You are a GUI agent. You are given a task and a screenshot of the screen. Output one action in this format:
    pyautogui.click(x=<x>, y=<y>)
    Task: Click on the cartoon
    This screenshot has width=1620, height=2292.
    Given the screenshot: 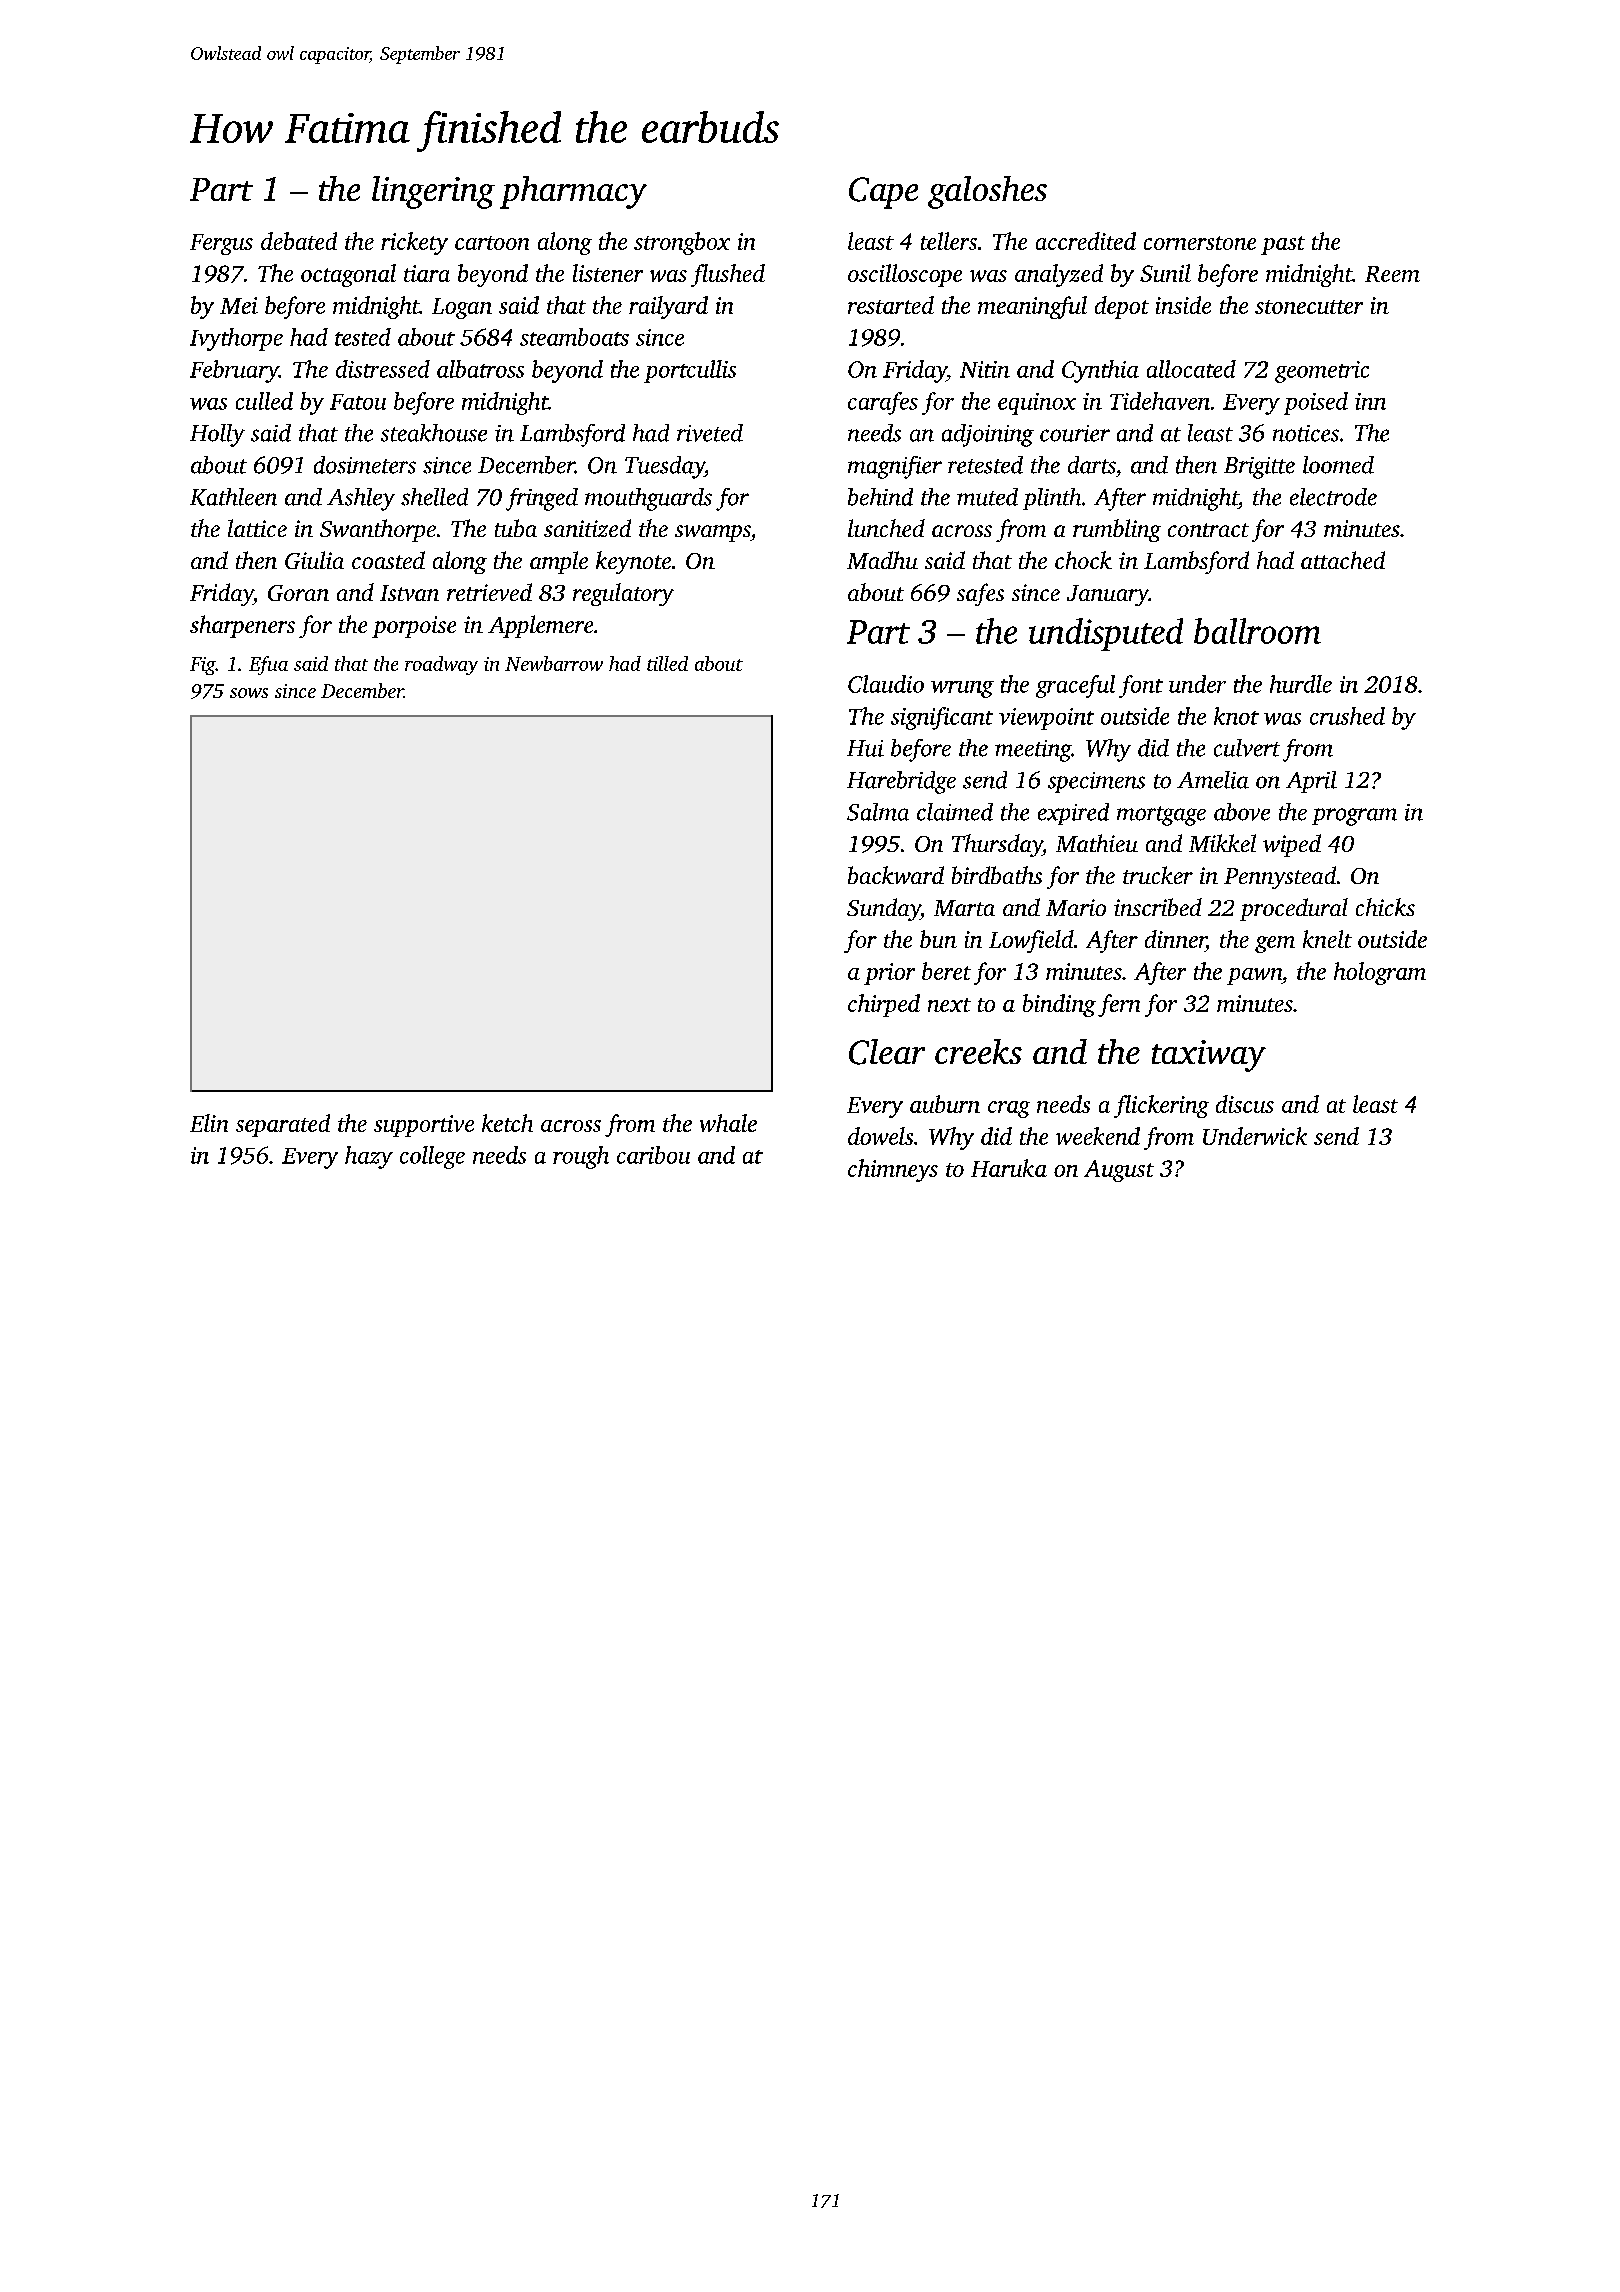 What is the action you would take?
    pyautogui.click(x=492, y=243)
